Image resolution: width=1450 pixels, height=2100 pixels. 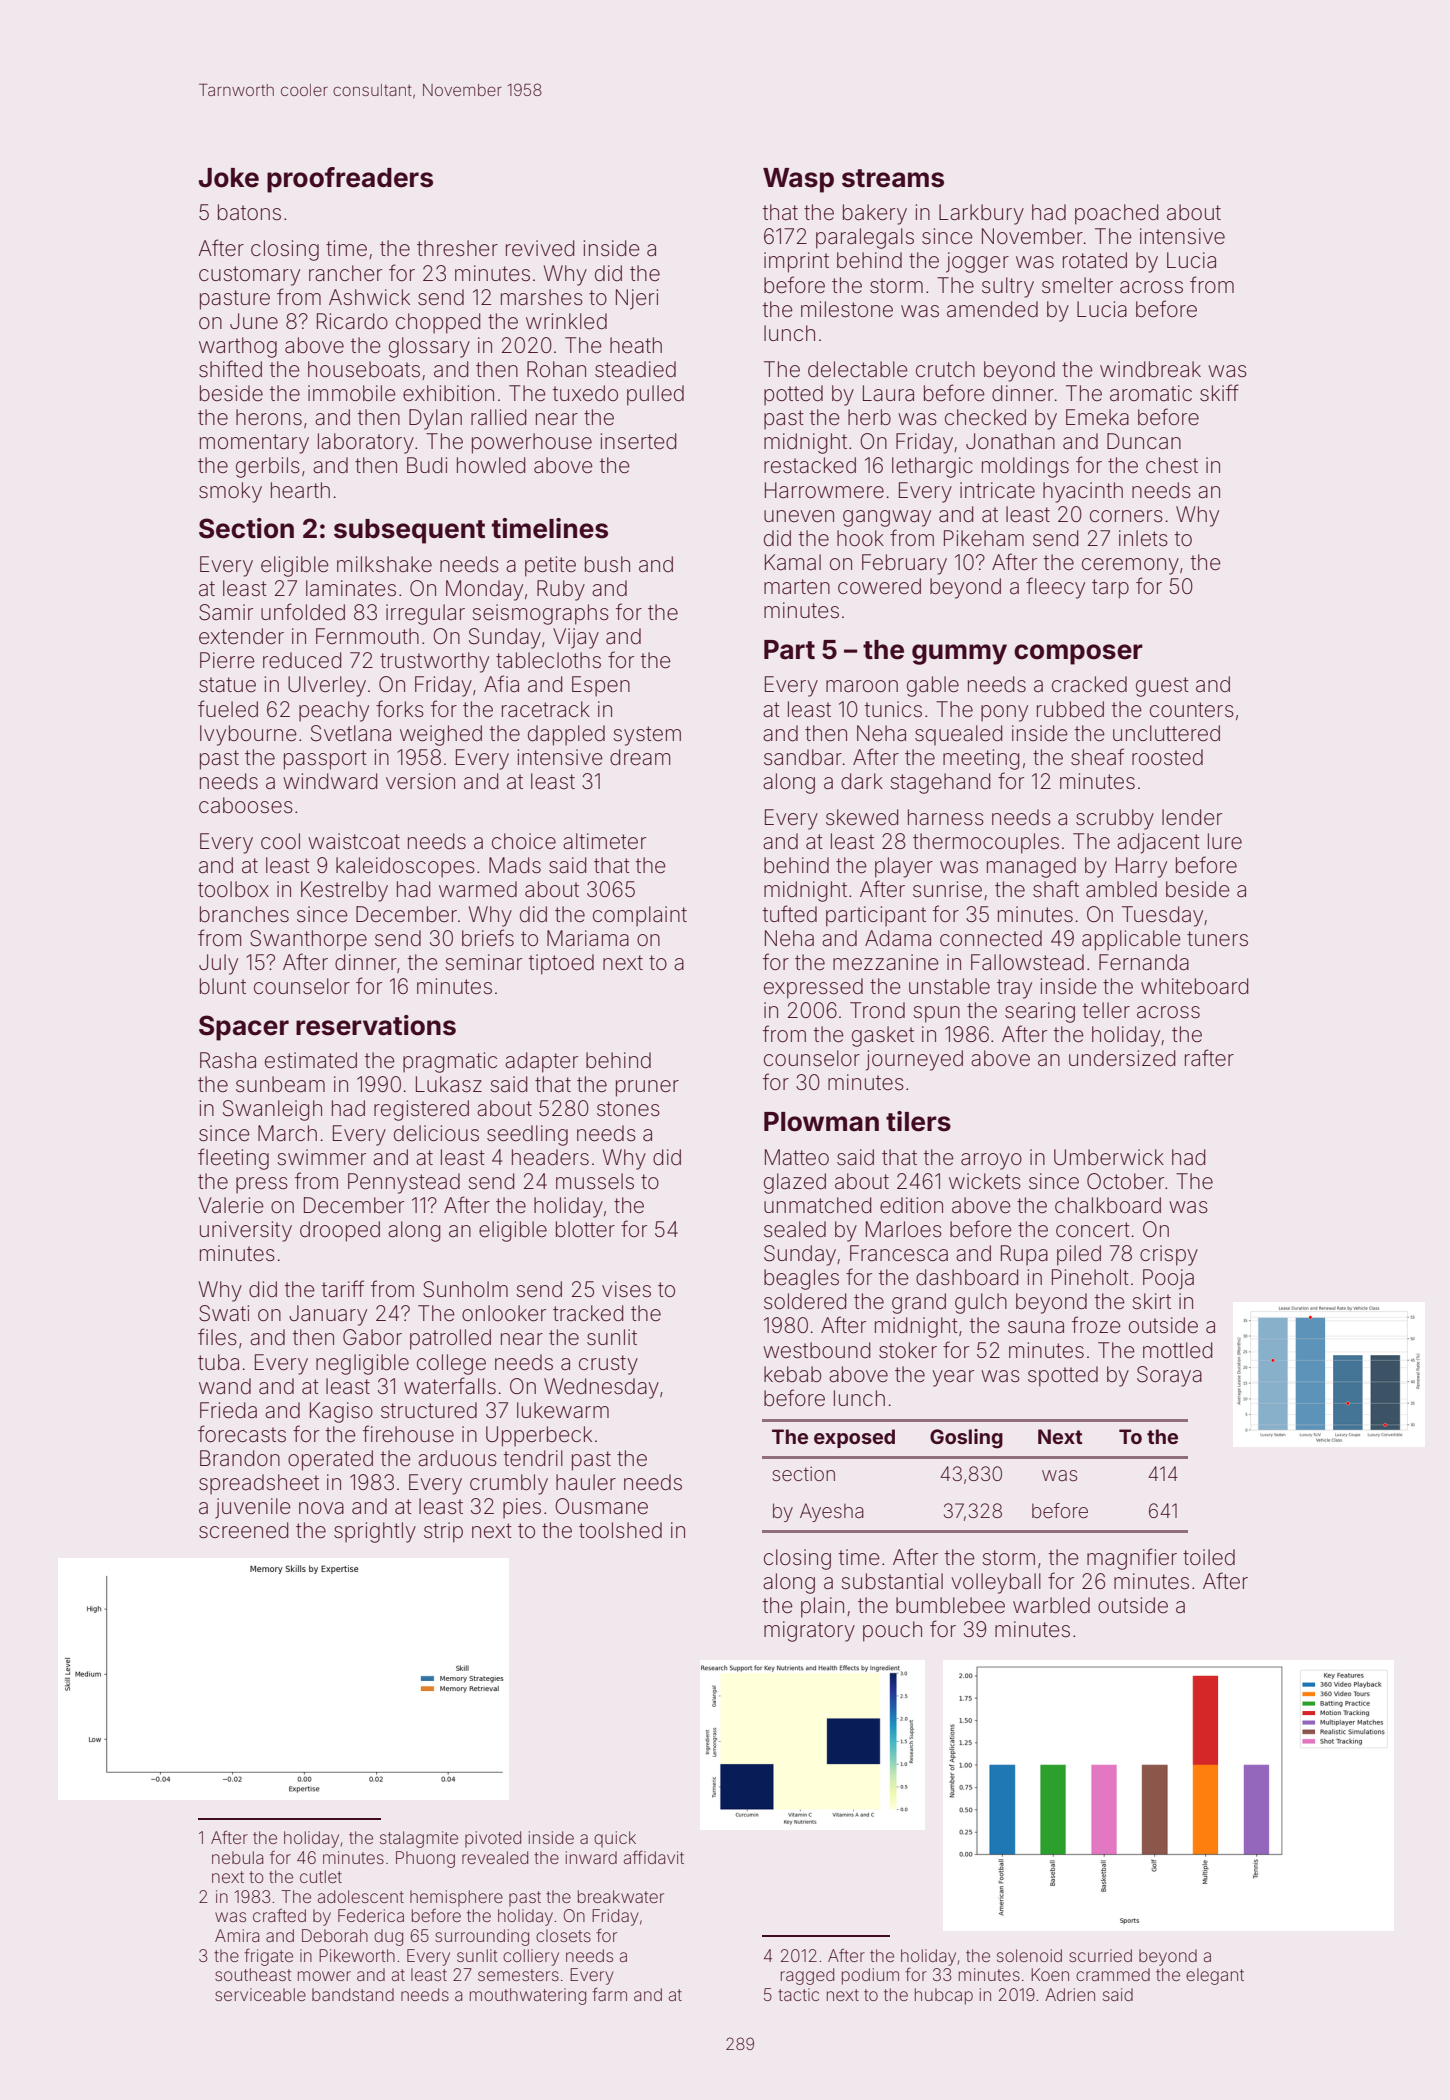 What do you see at coordinates (240, 1458) in the page?
I see `Brandon` at bounding box center [240, 1458].
